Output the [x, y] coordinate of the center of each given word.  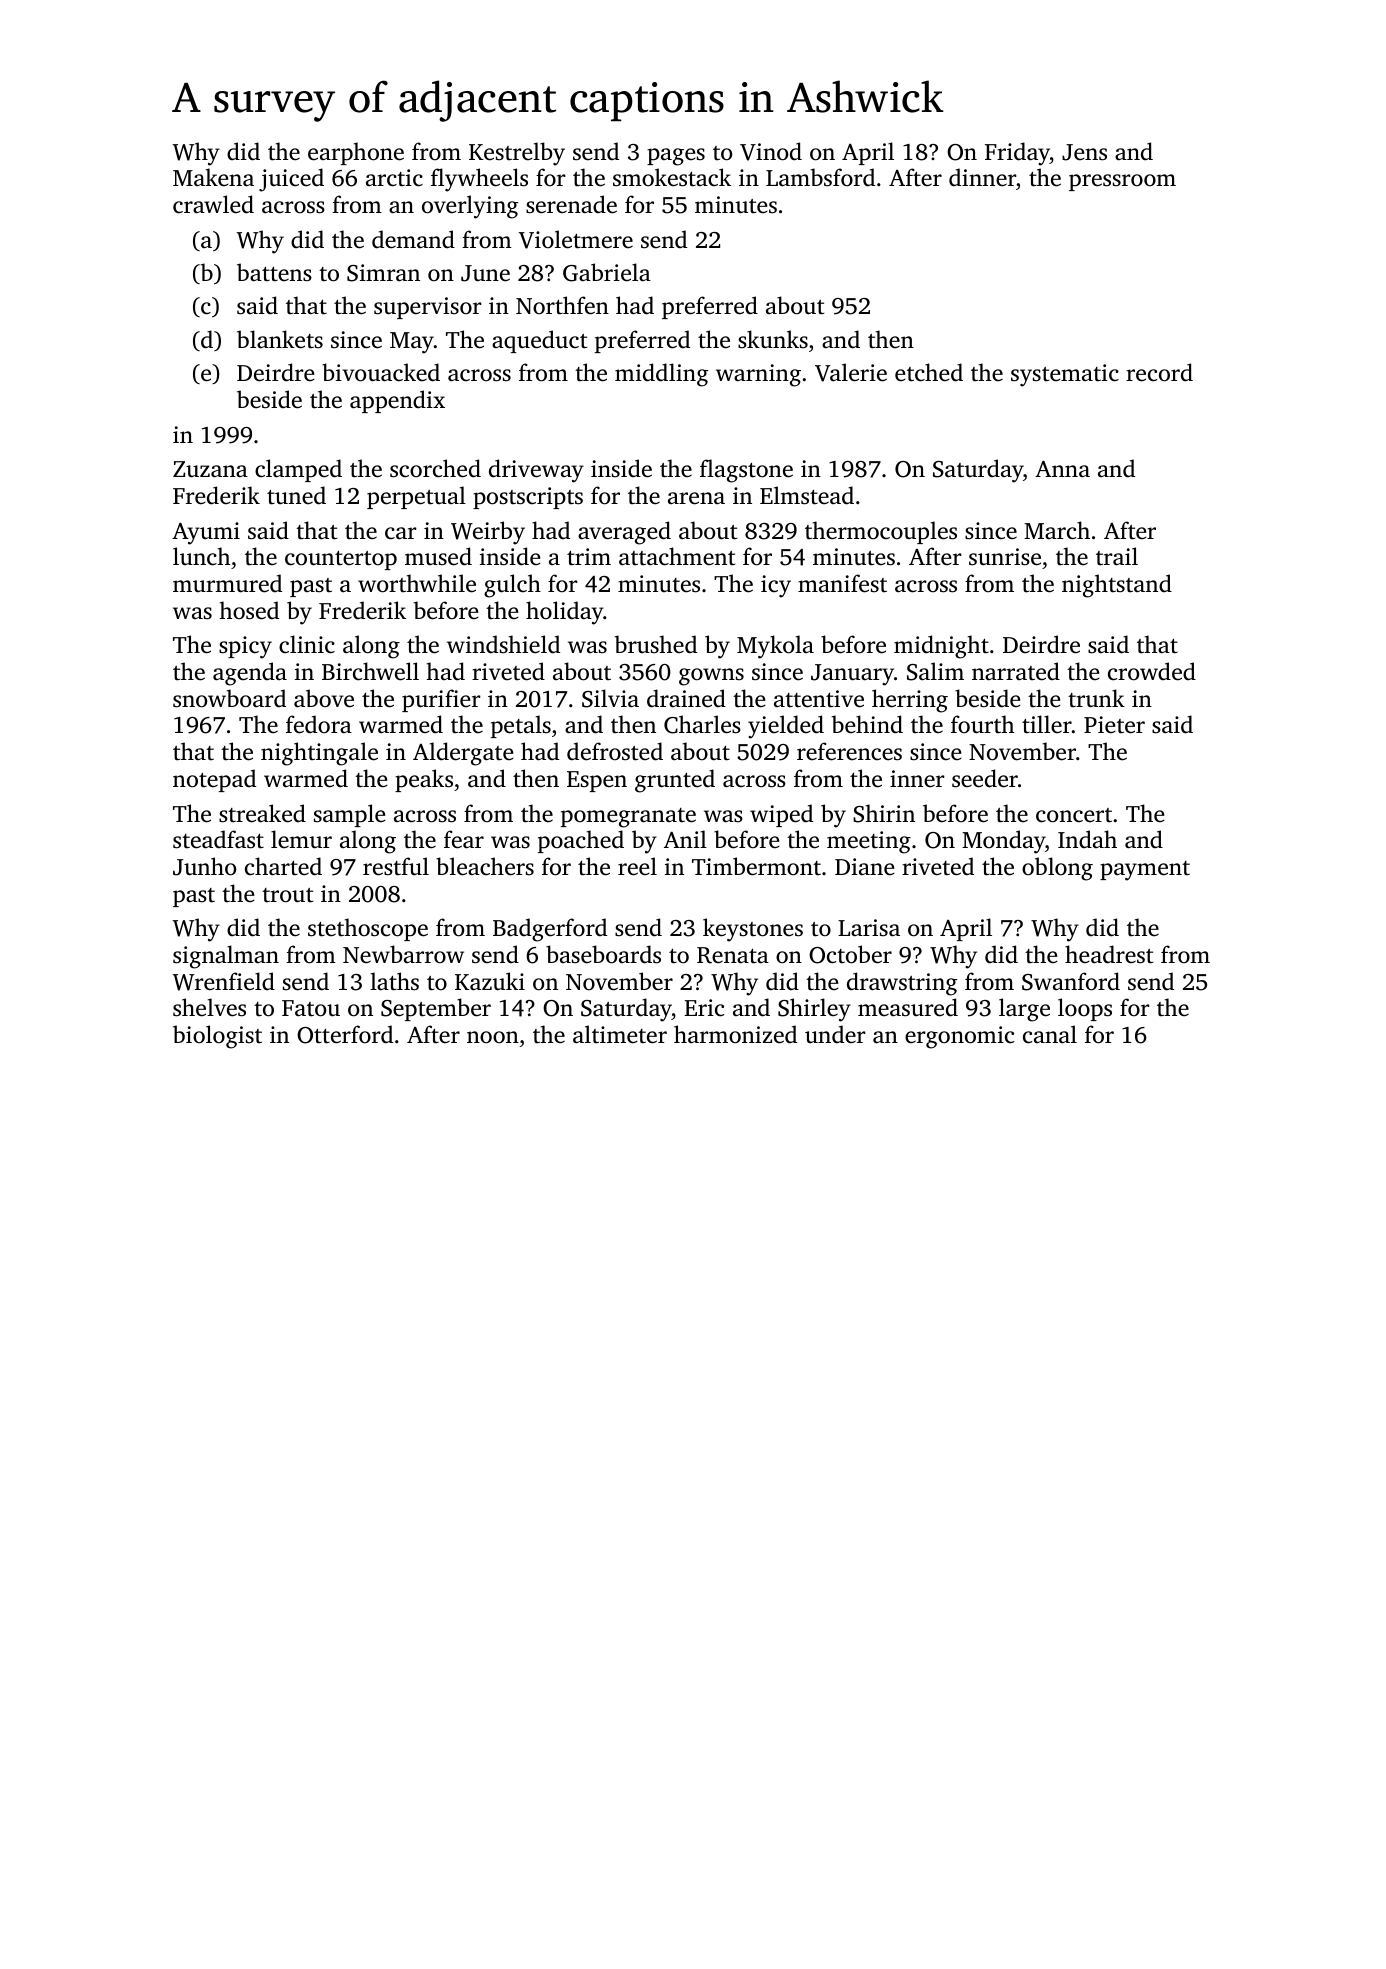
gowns [711, 677]
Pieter [1114, 725]
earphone [356, 153]
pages [676, 157]
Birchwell [370, 671]
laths [394, 981]
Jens [1084, 152]
